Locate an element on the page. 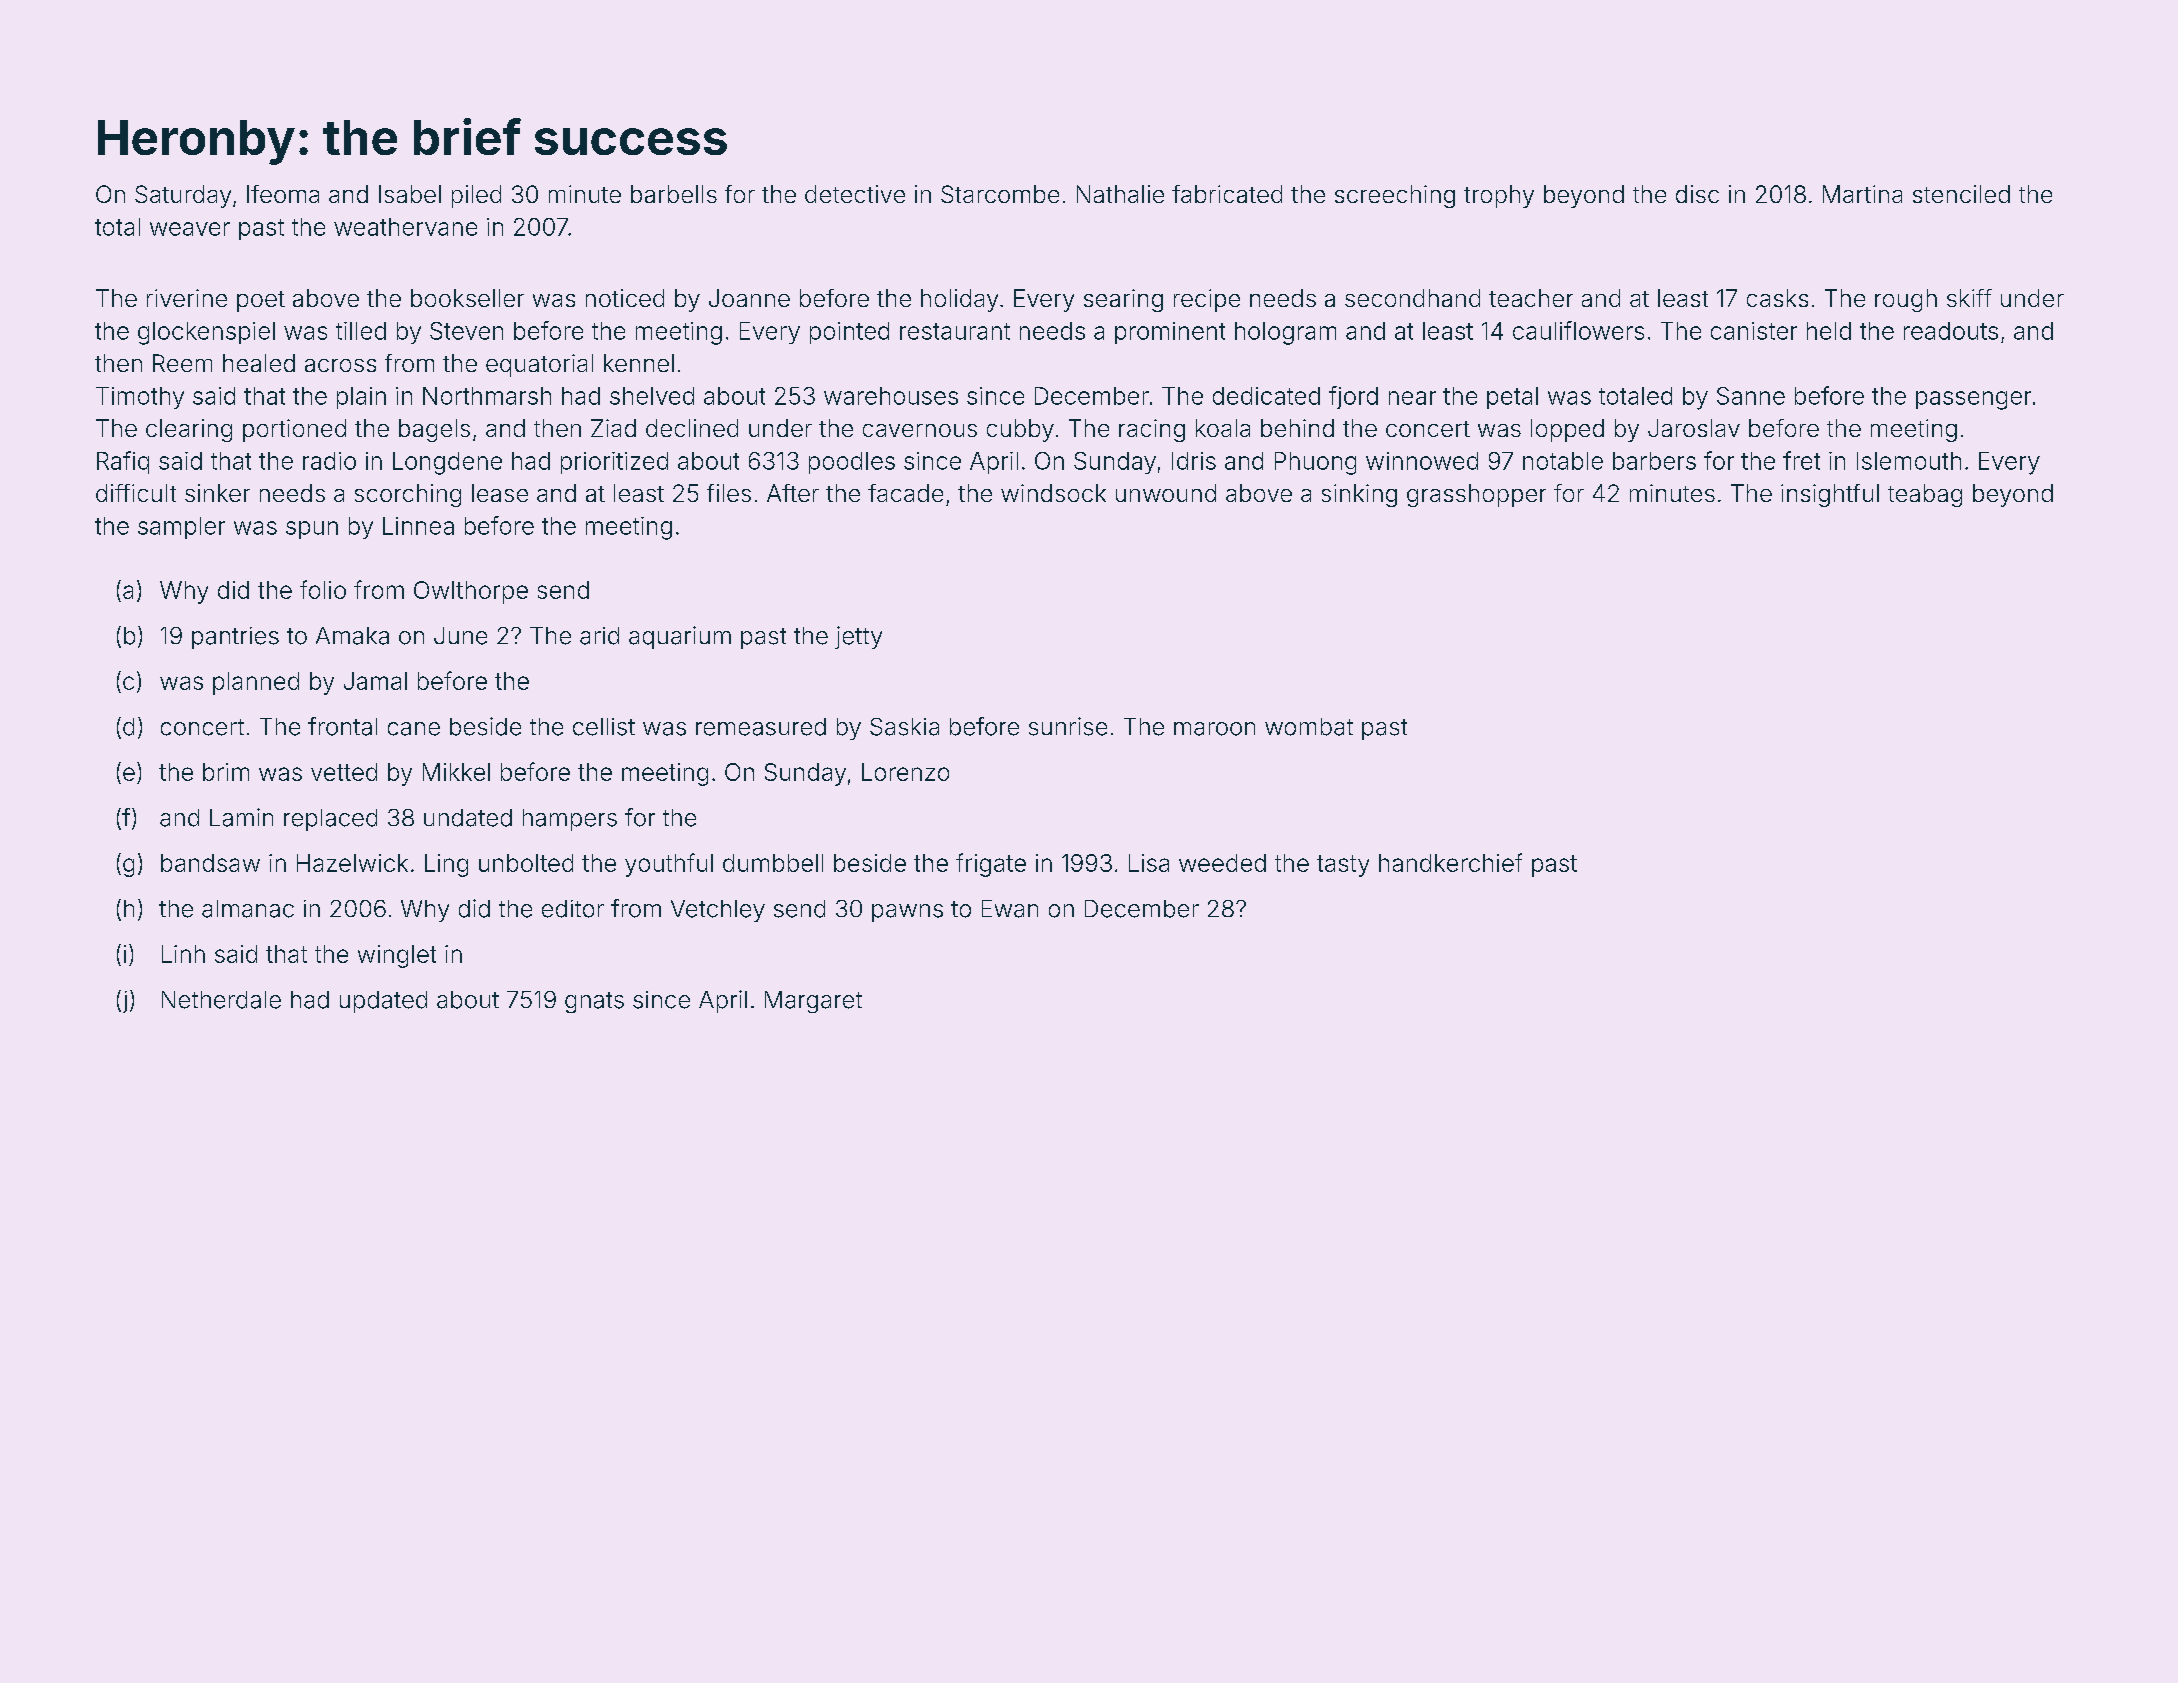 The width and height of the page is (2178, 1683). tasty is located at coordinates (1343, 866).
